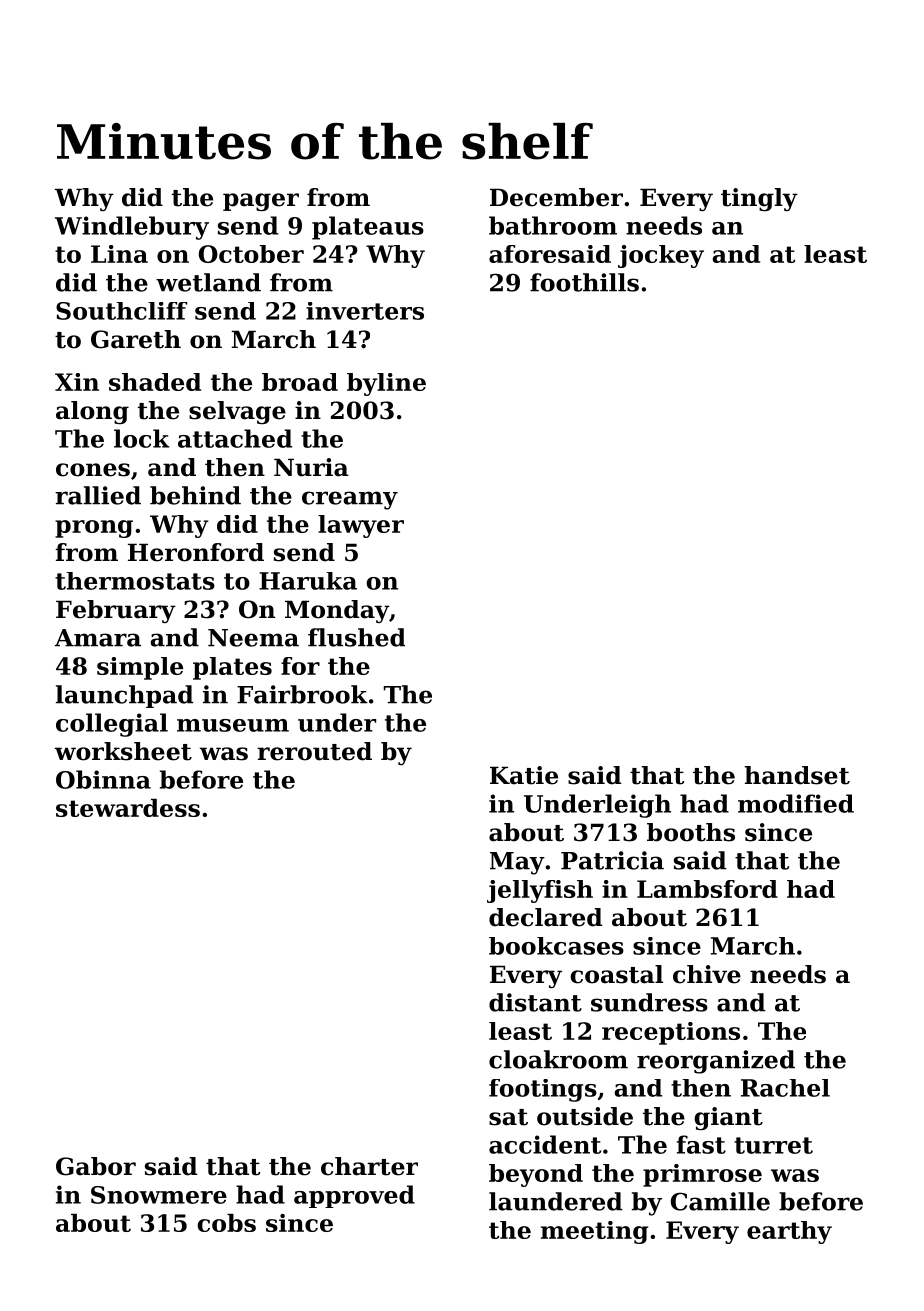  What do you see at coordinates (94, 529) in the image?
I see `prong` at bounding box center [94, 529].
